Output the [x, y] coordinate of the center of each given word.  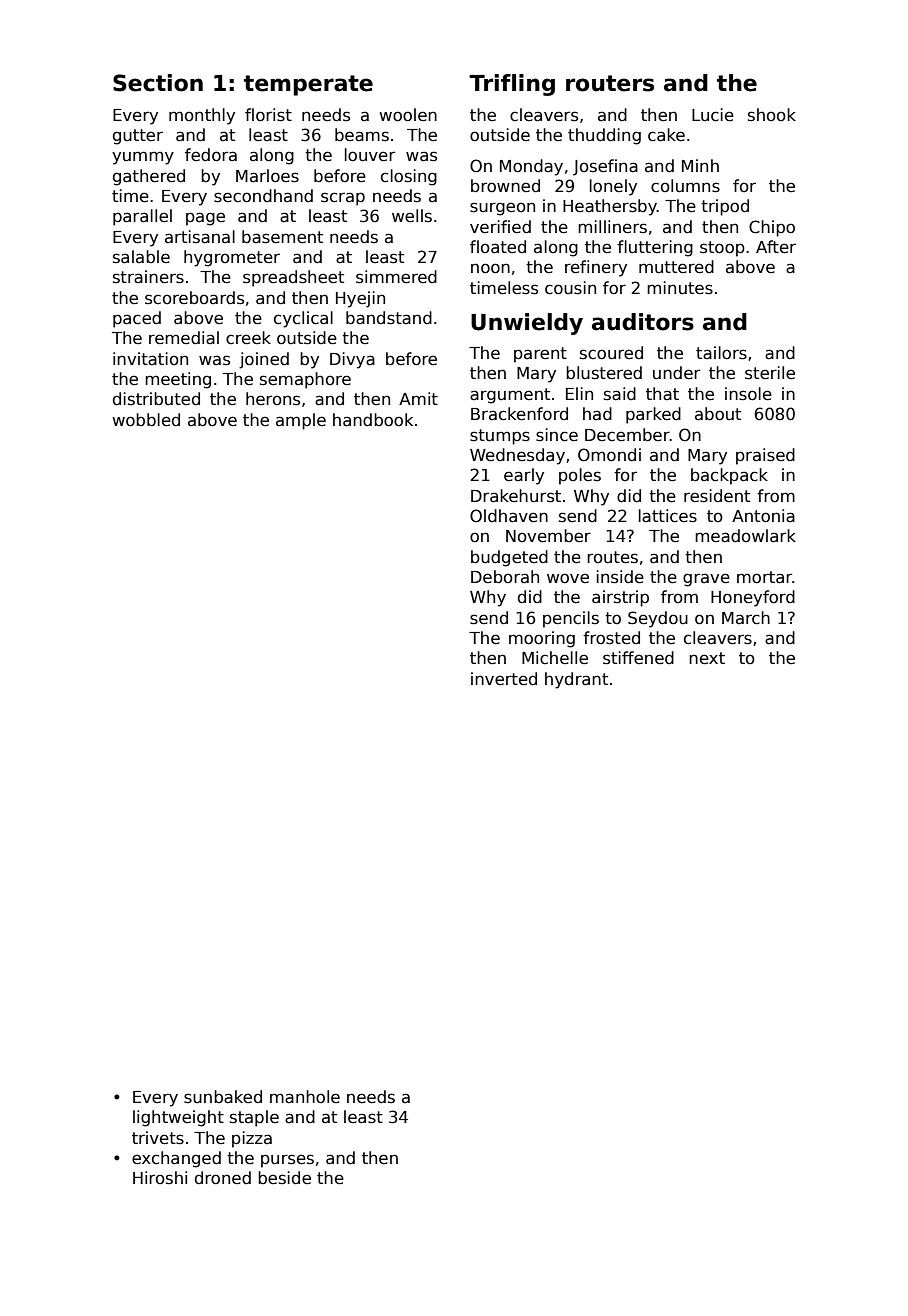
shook [772, 115]
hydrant [576, 680]
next [707, 658]
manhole [305, 1097]
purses [287, 1161]
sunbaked [223, 1097]
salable [141, 257]
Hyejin [360, 299]
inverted [504, 679]
